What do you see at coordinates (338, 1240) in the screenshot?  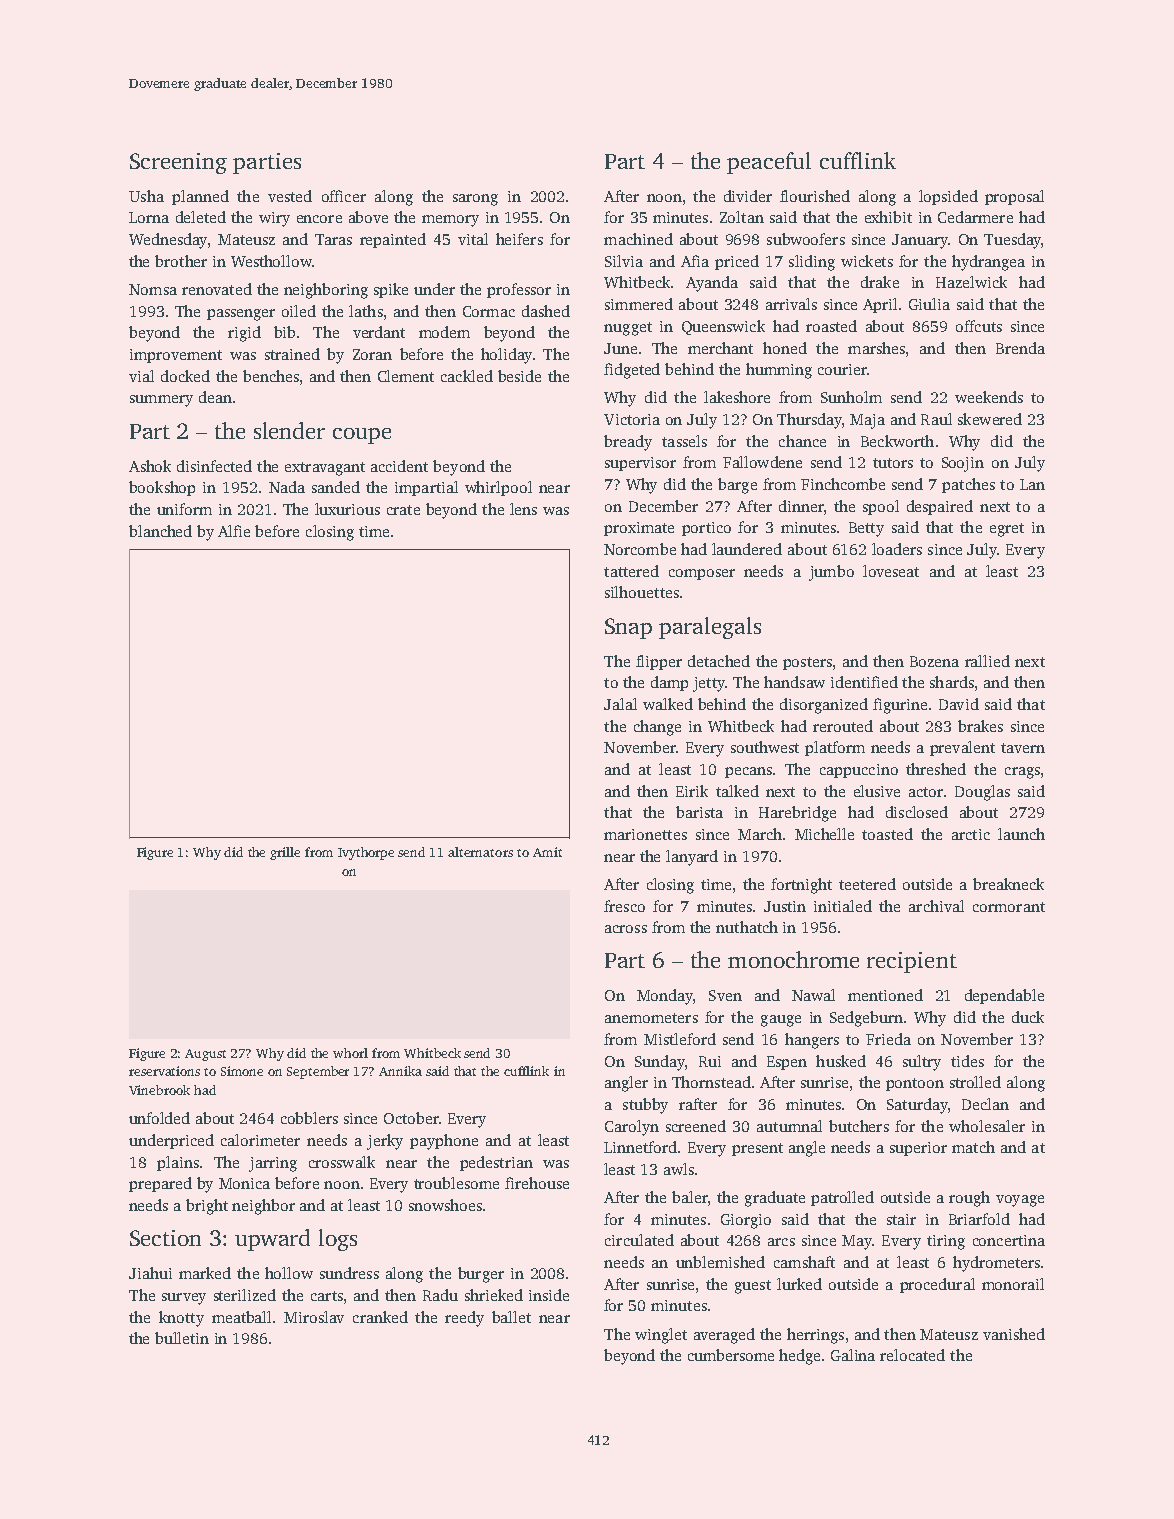 I see `logs` at bounding box center [338, 1240].
